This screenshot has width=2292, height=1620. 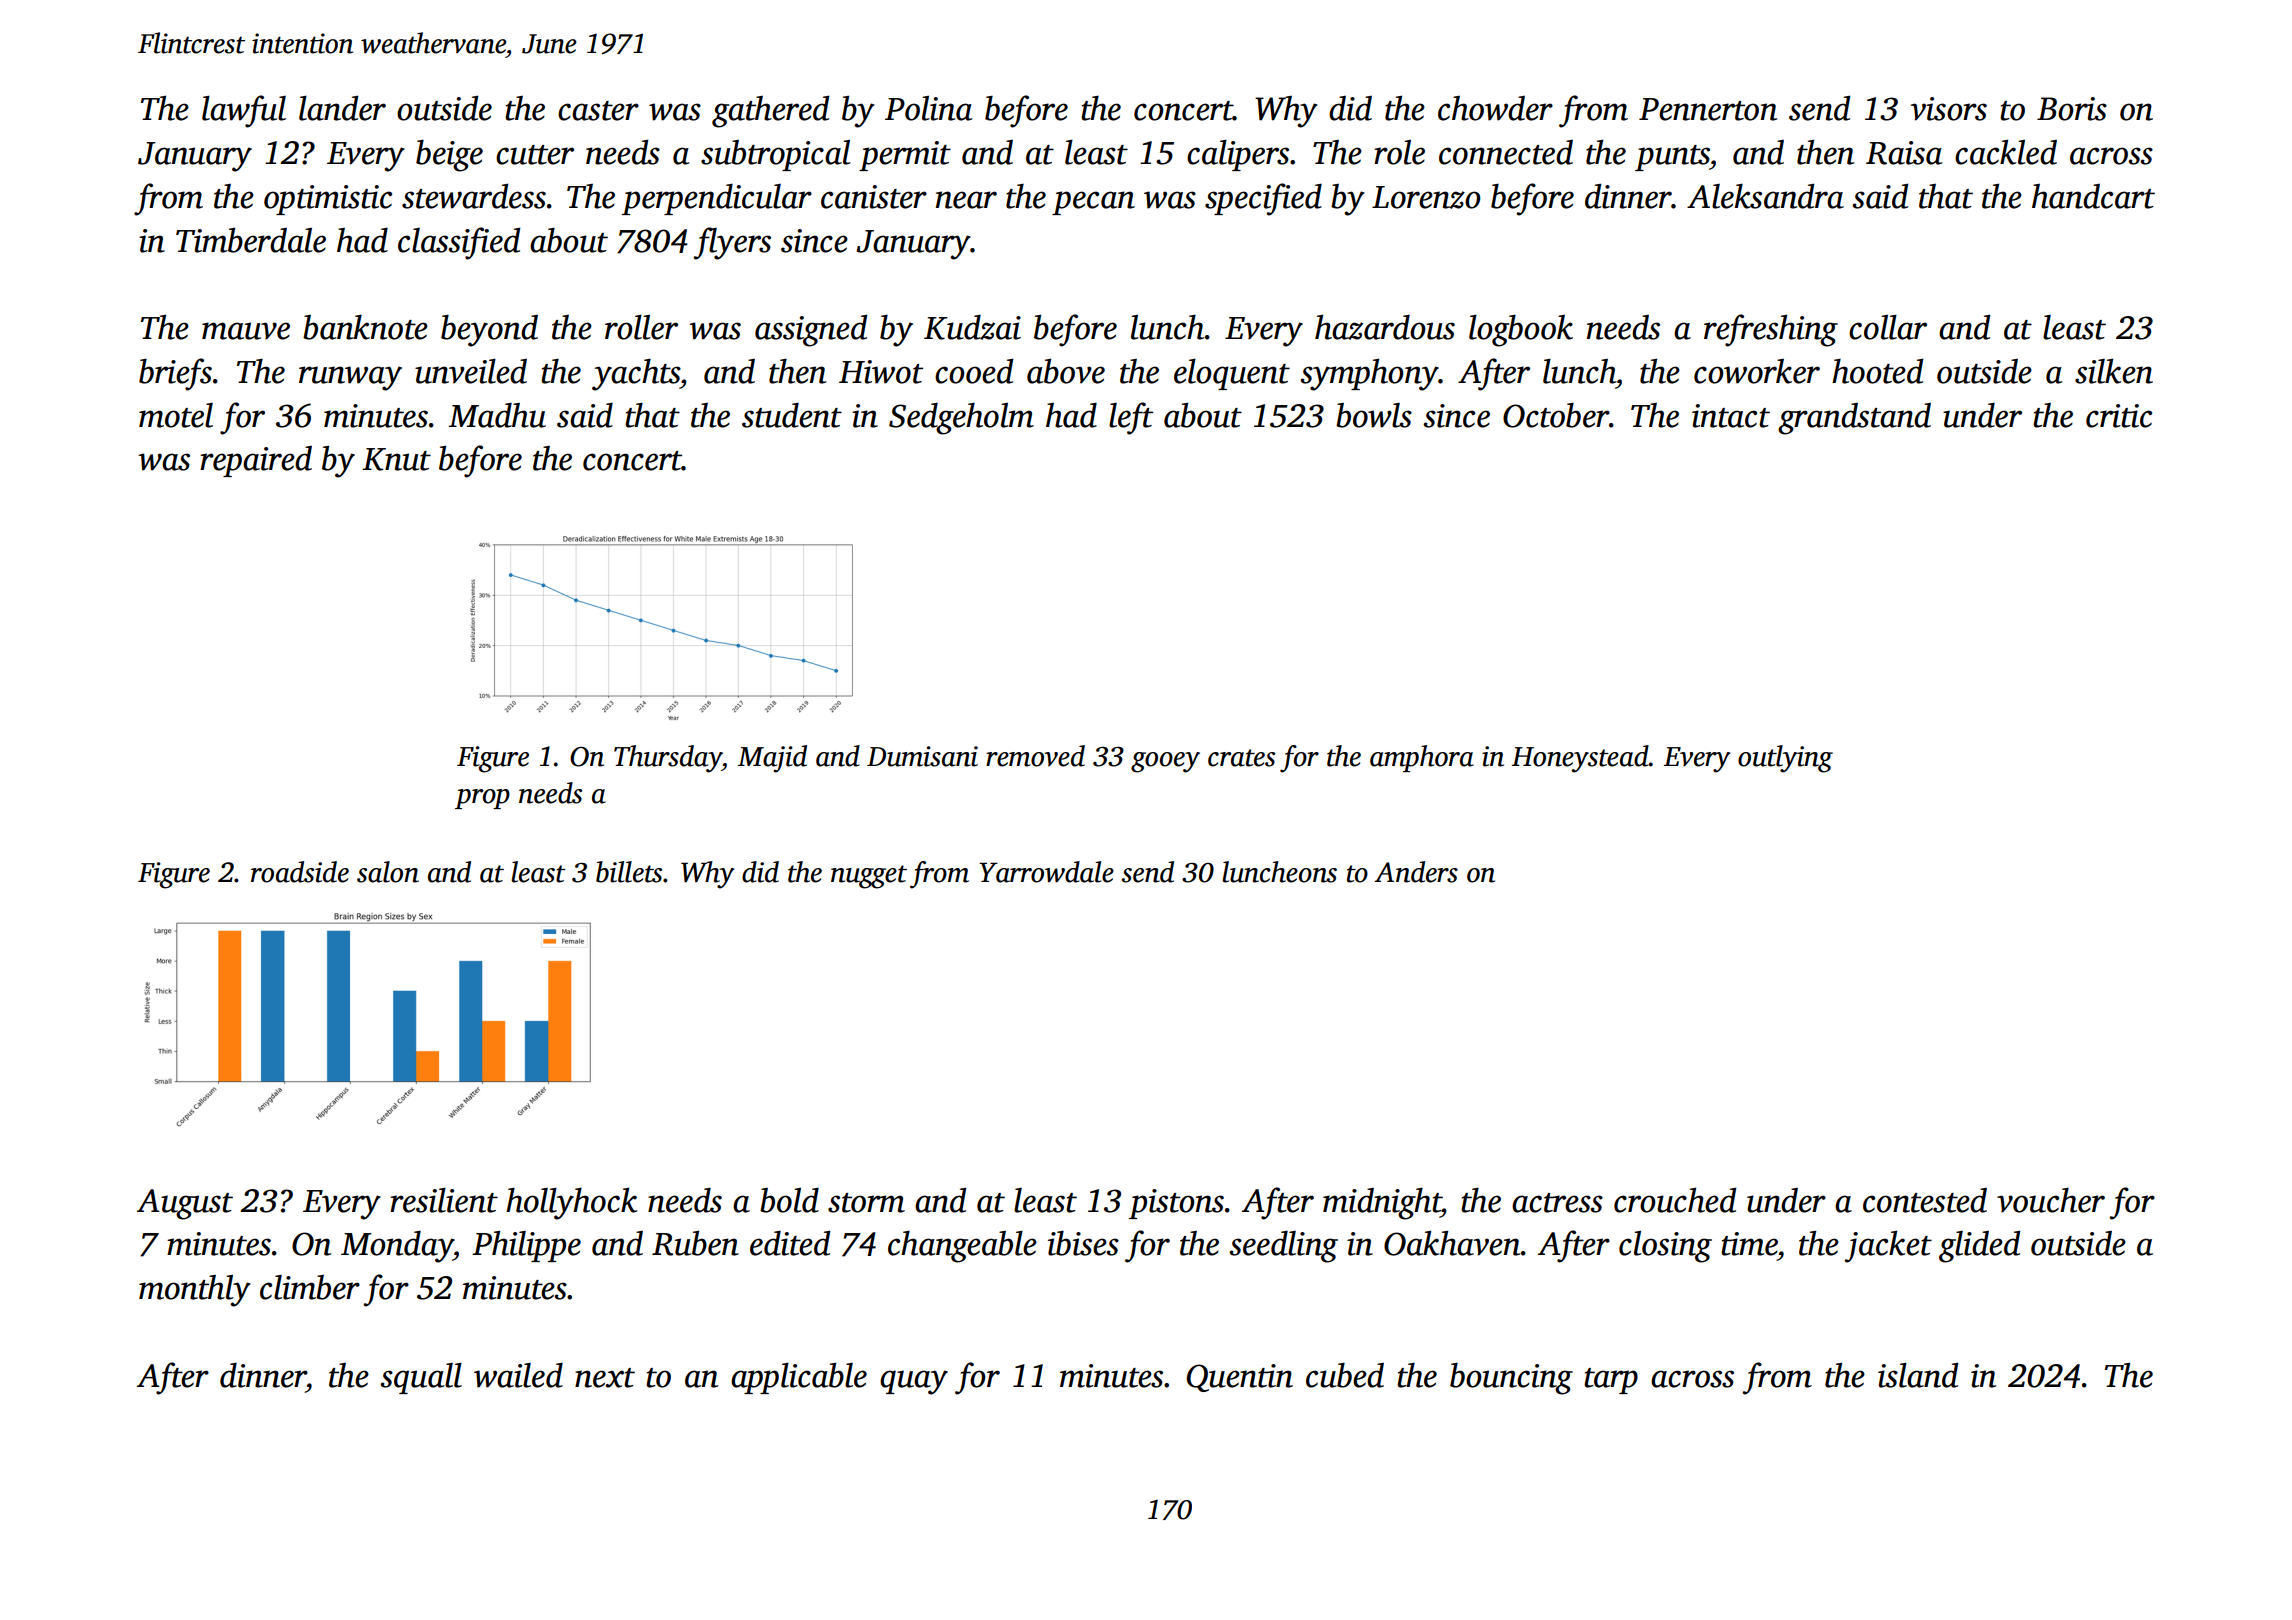 What do you see at coordinates (1521, 330) in the screenshot?
I see `logbook` at bounding box center [1521, 330].
